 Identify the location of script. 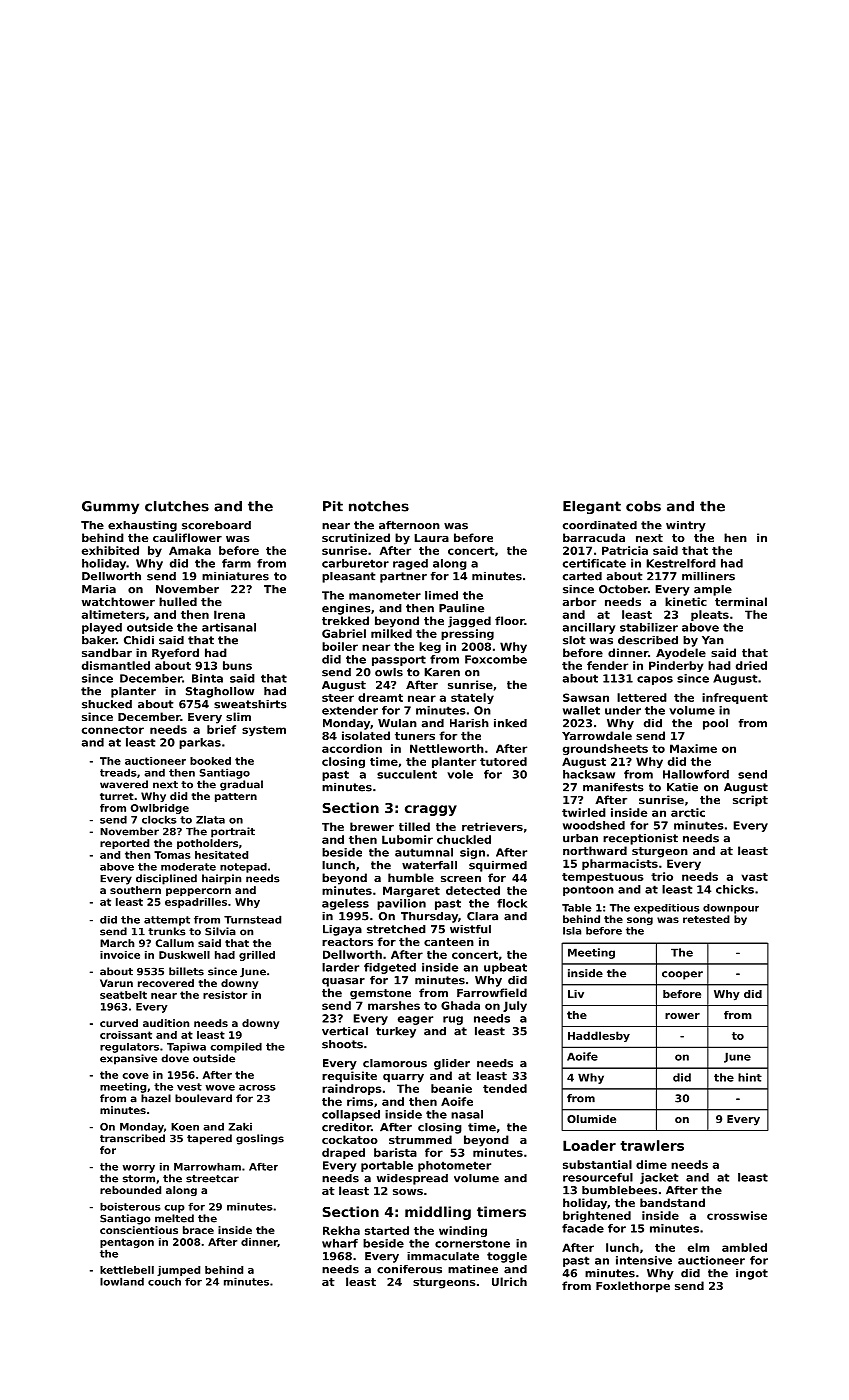
(750, 801).
